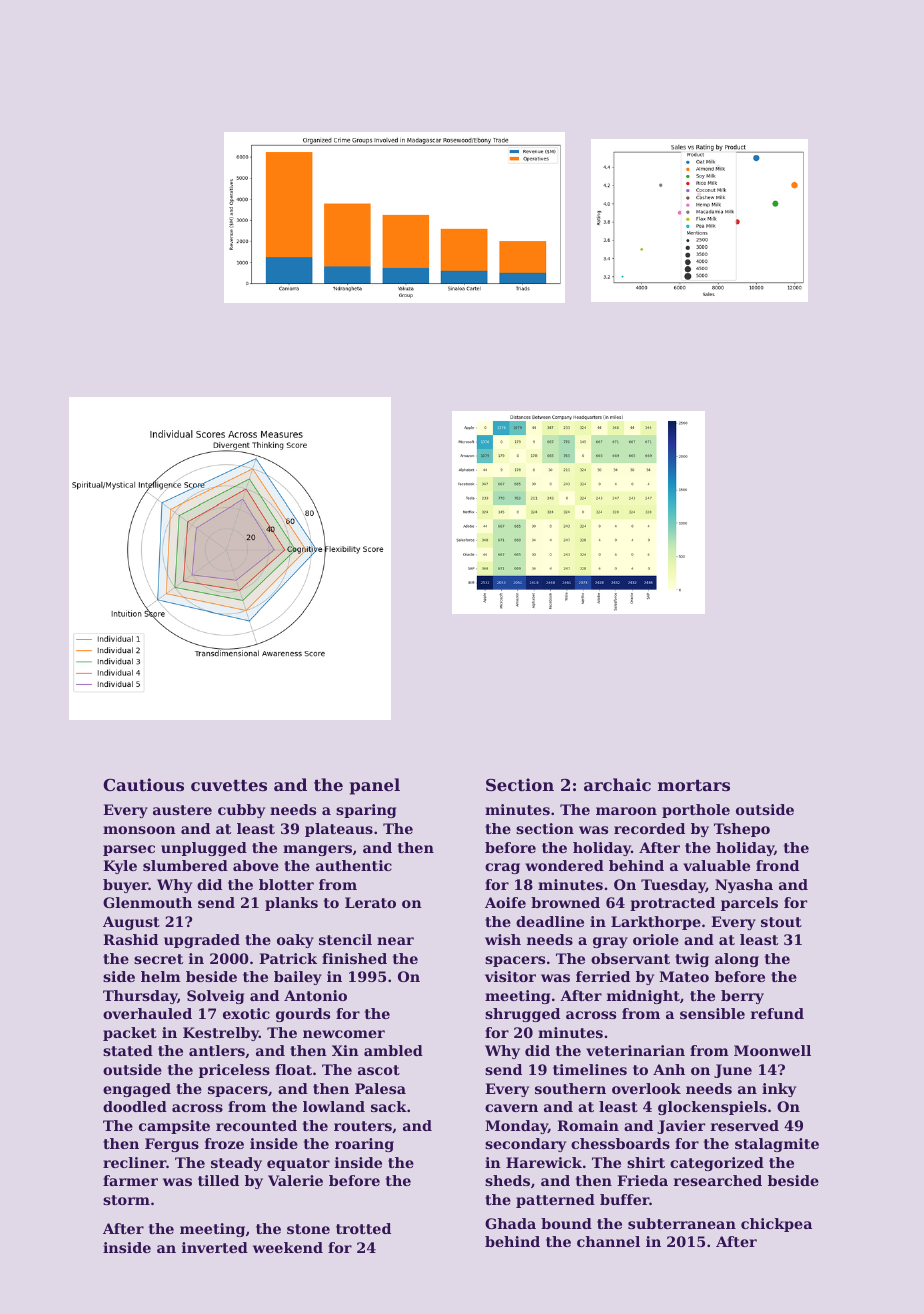  Describe the element at coordinates (749, 904) in the screenshot. I see `parcels` at that location.
